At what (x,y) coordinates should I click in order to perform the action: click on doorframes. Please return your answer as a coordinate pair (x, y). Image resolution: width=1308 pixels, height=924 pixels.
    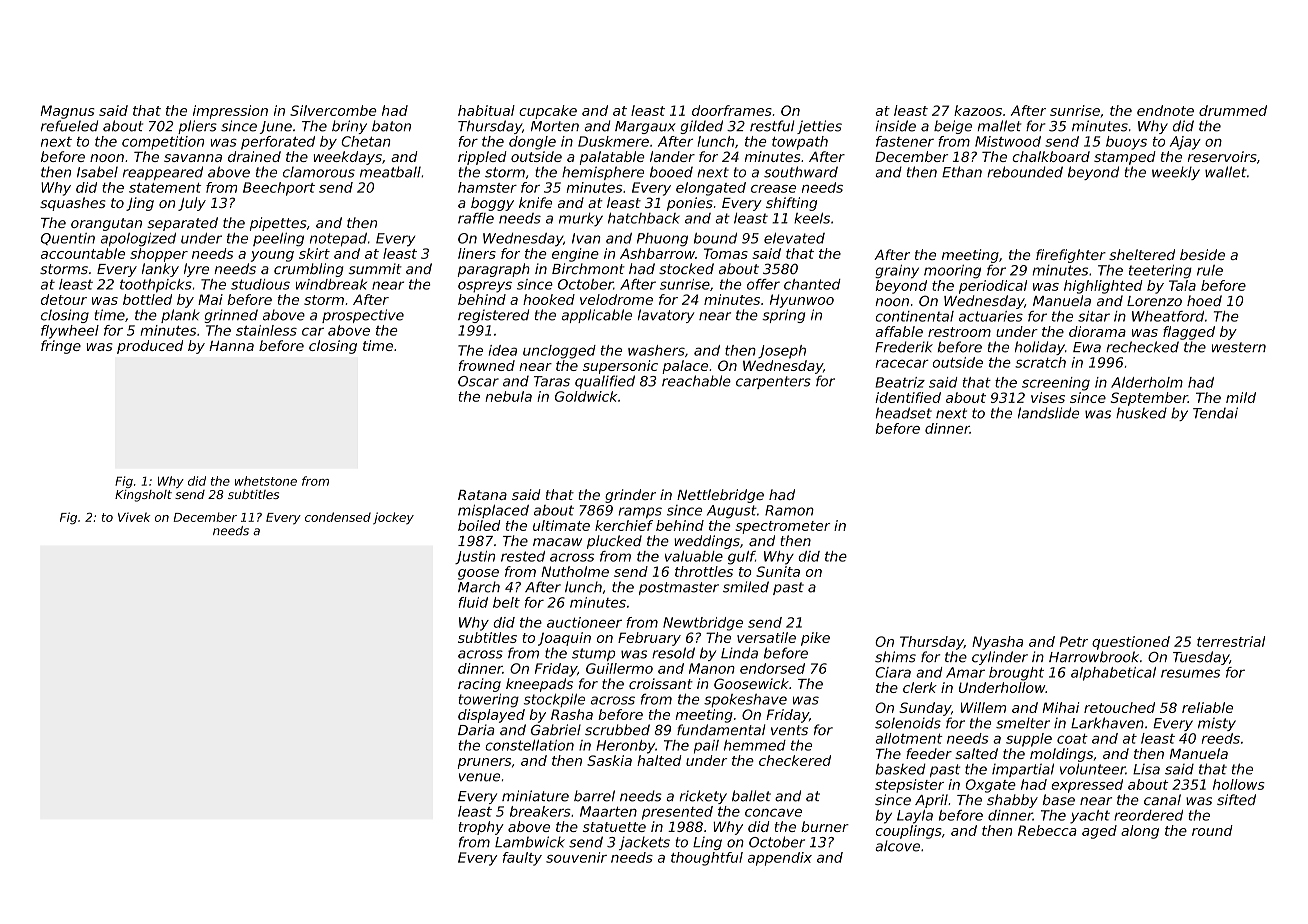
    Looking at the image, I should click on (732, 110).
